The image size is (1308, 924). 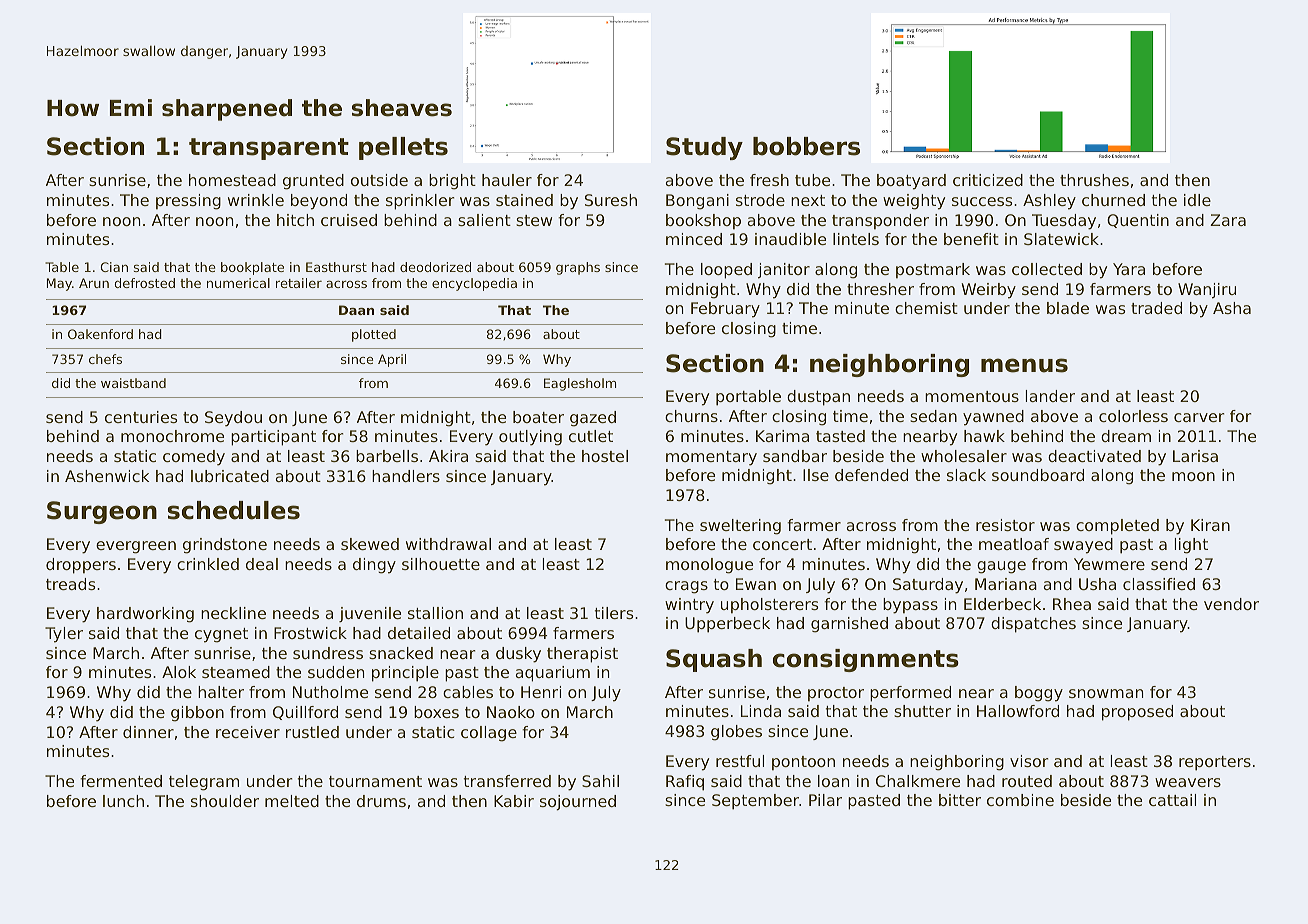 I want to click on transparent, so click(x=269, y=149).
